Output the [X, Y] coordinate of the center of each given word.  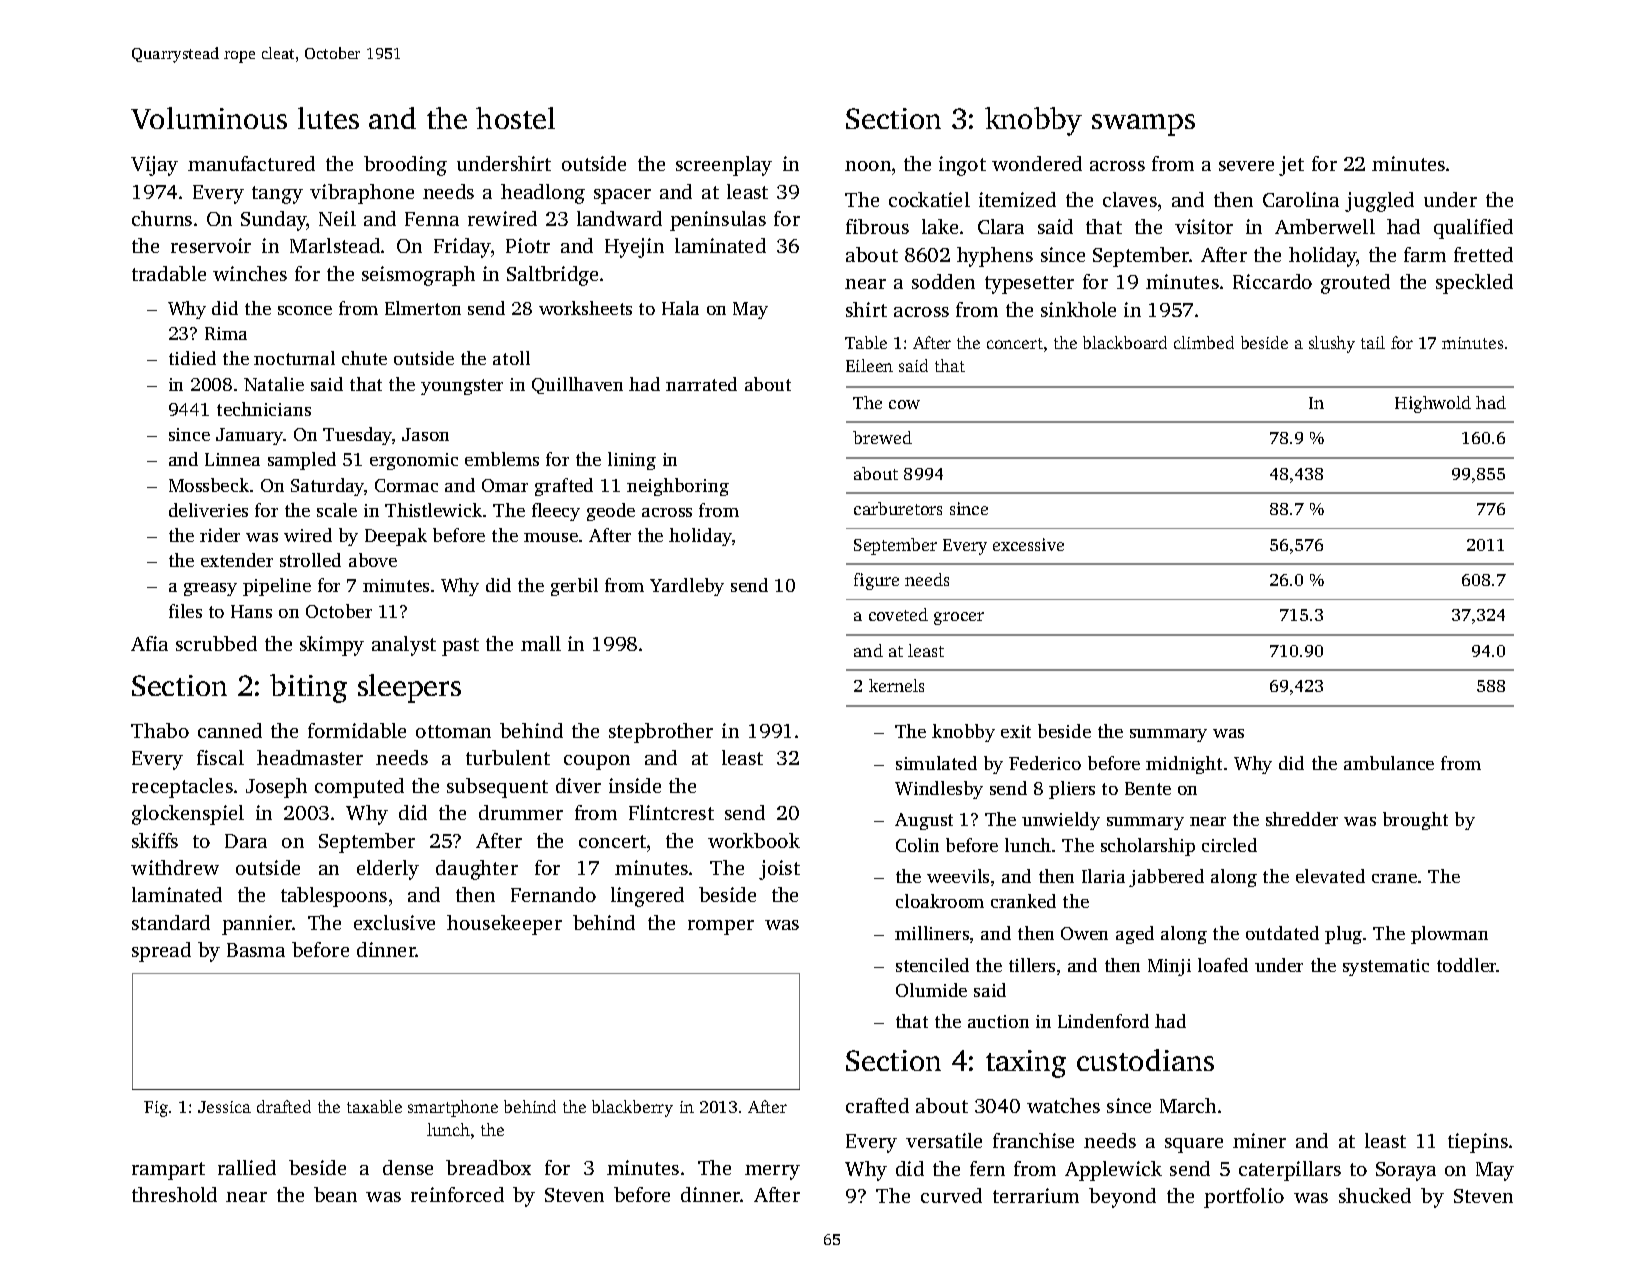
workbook [754, 840]
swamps [1143, 125]
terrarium [1036, 1195]
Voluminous [209, 118]
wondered [1037, 163]
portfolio [1244, 1198]
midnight [1184, 765]
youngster [462, 387]
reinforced [457, 1194]
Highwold [1433, 404]
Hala [680, 308]
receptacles [182, 788]
